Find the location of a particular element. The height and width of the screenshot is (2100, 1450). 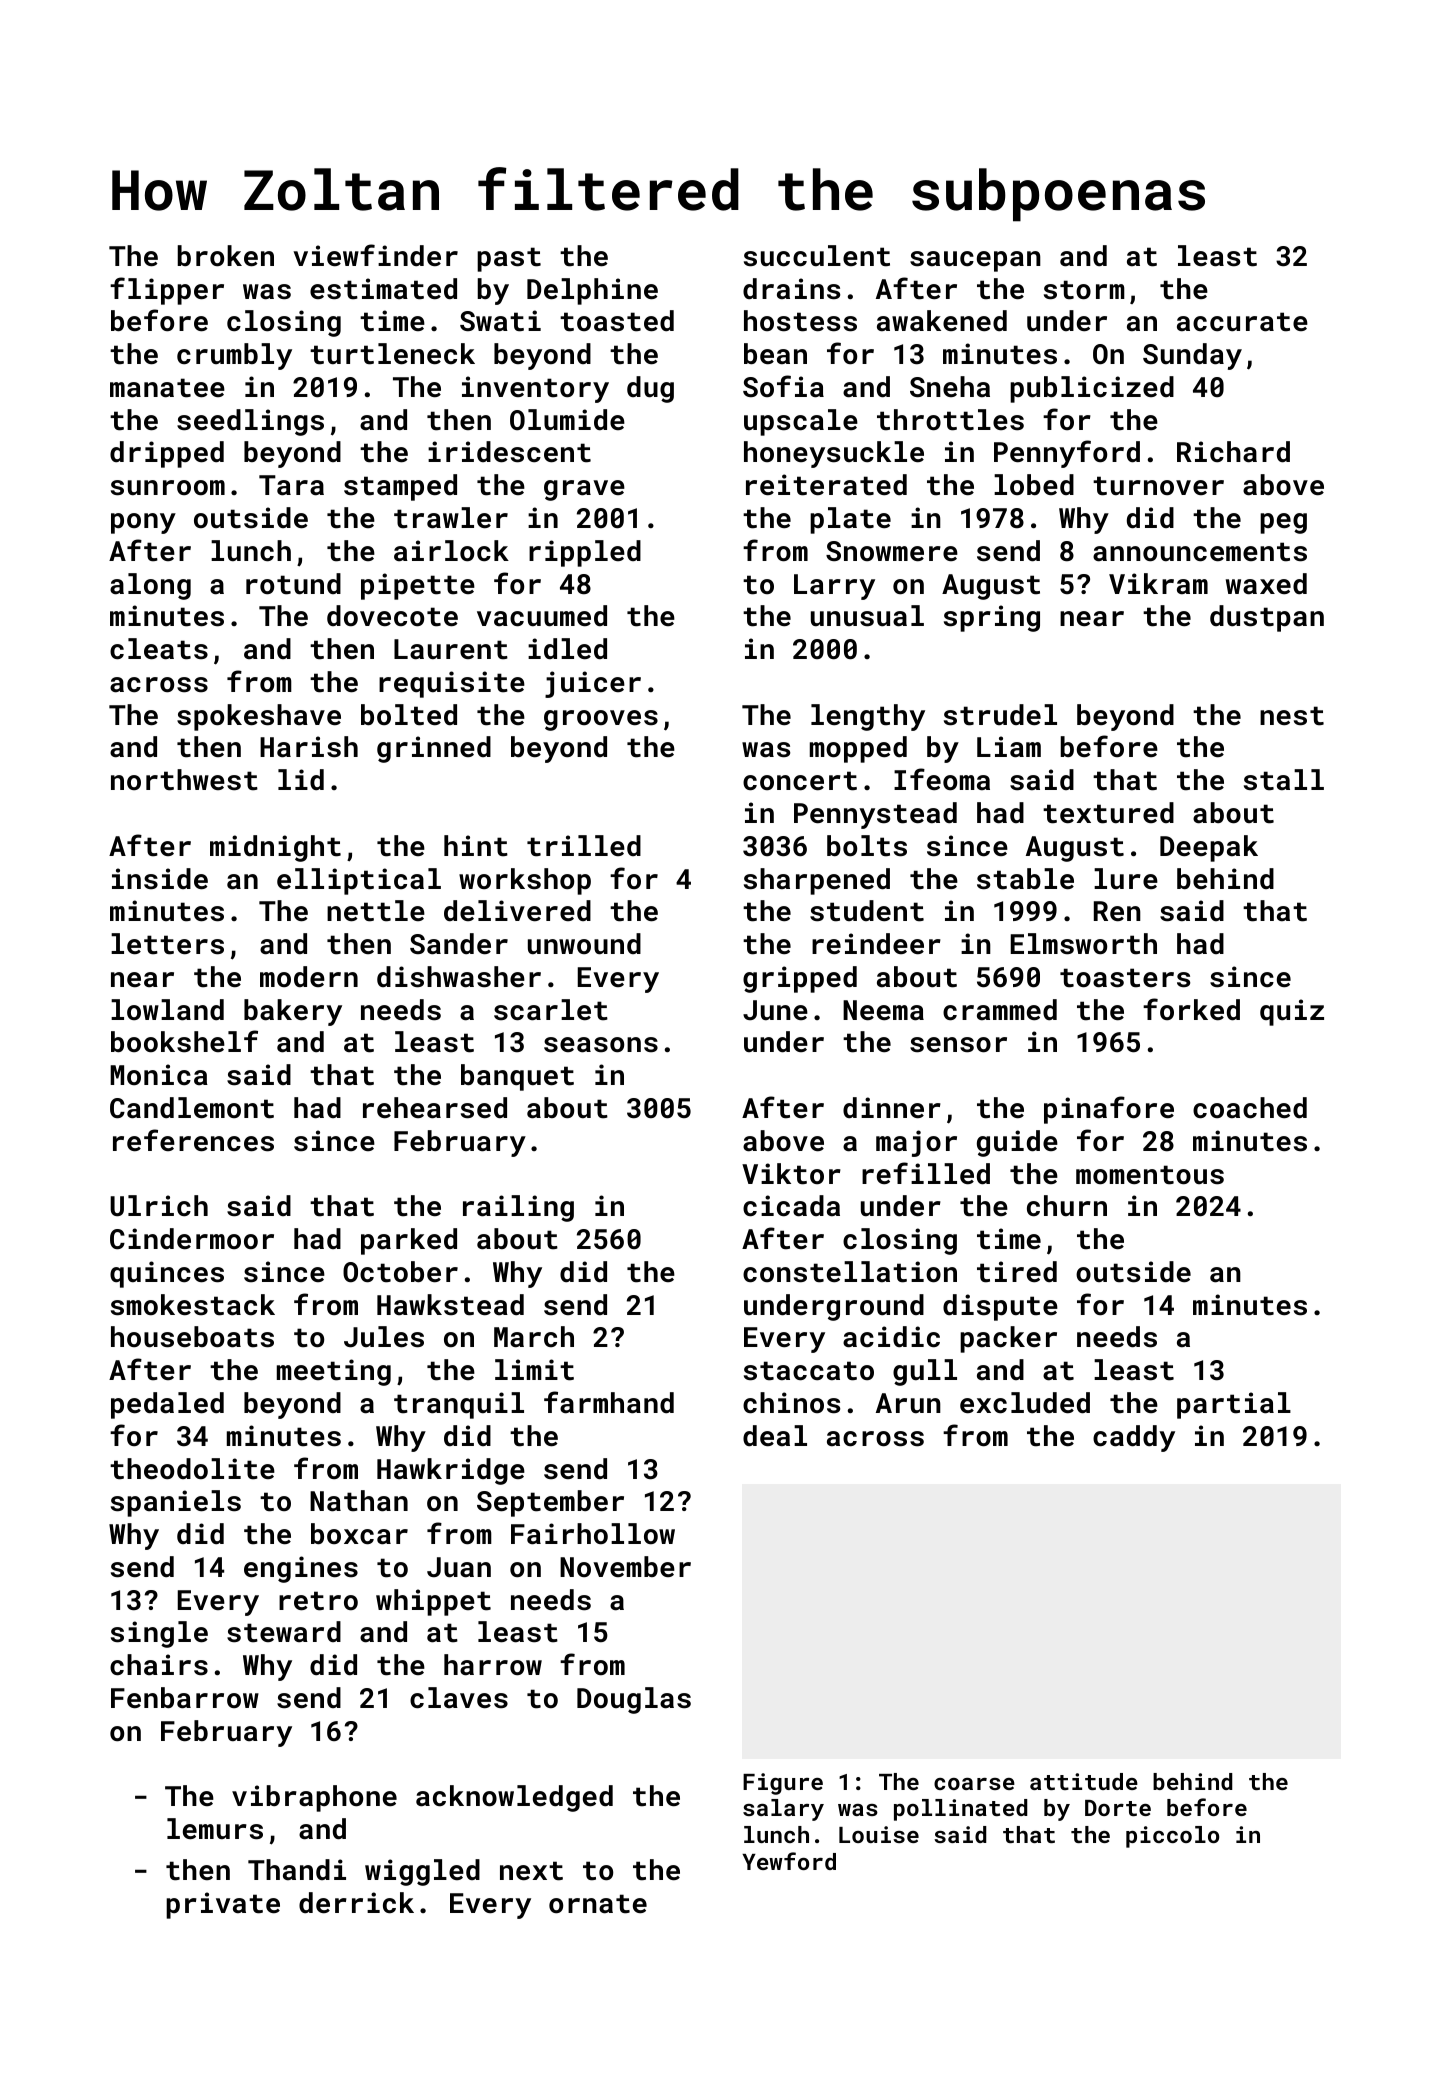

accurate is located at coordinates (1242, 322).
